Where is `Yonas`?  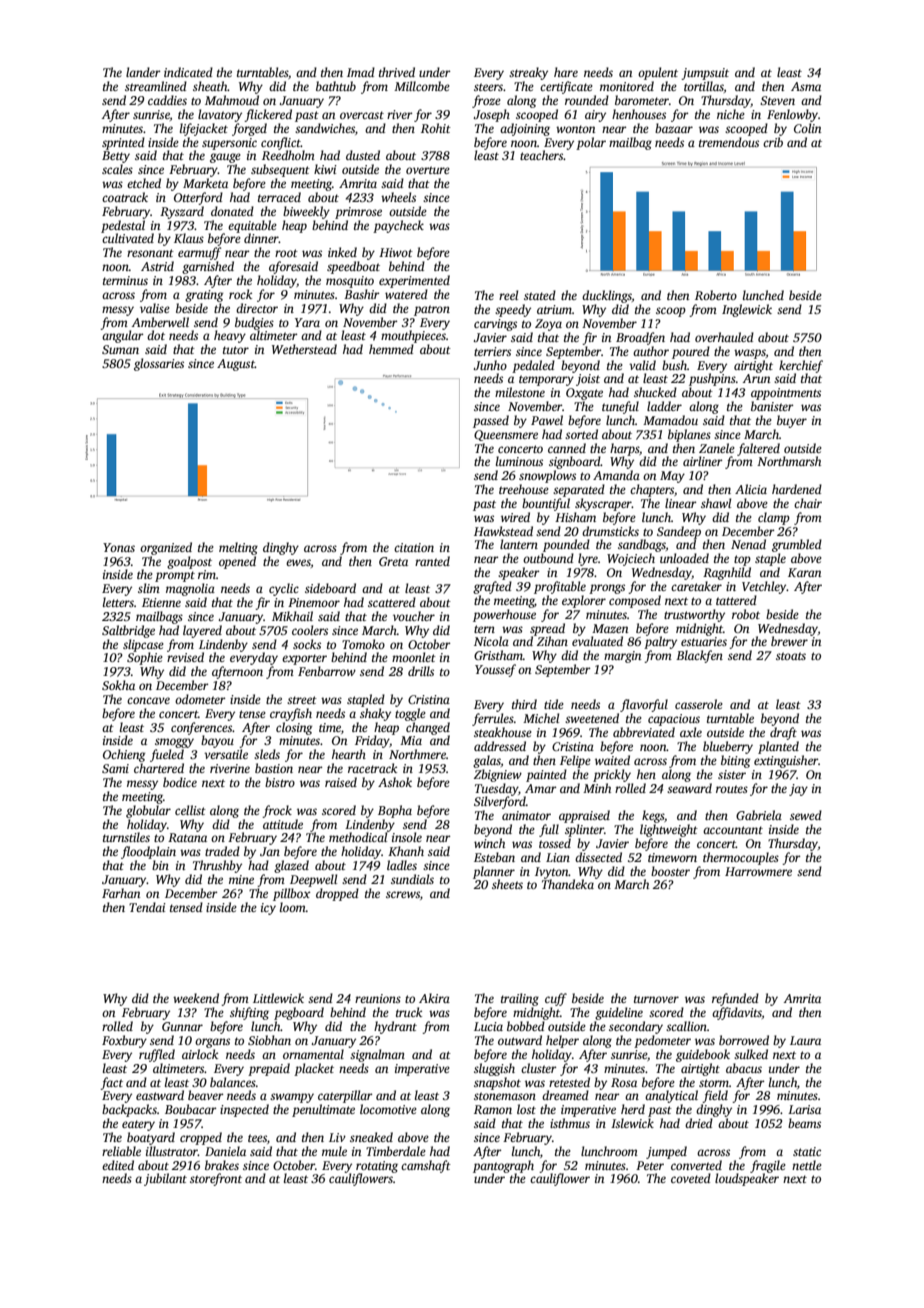 Yonas is located at coordinates (119, 547).
